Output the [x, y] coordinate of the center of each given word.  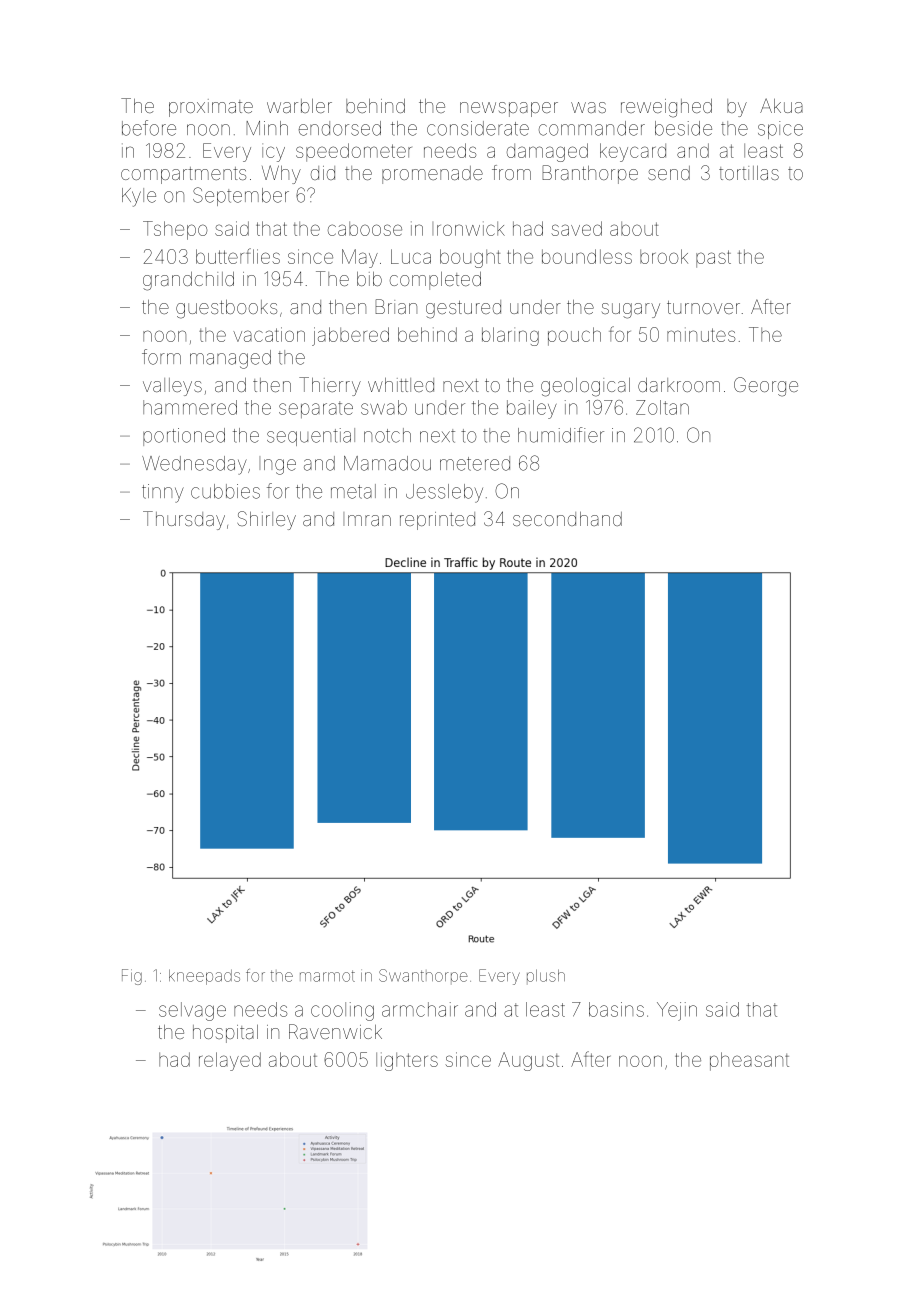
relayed [230, 1061]
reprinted [437, 521]
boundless [587, 256]
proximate [211, 108]
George [766, 387]
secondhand [567, 519]
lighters [407, 1061]
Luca [411, 256]
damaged [547, 152]
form [161, 357]
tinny [163, 493]
